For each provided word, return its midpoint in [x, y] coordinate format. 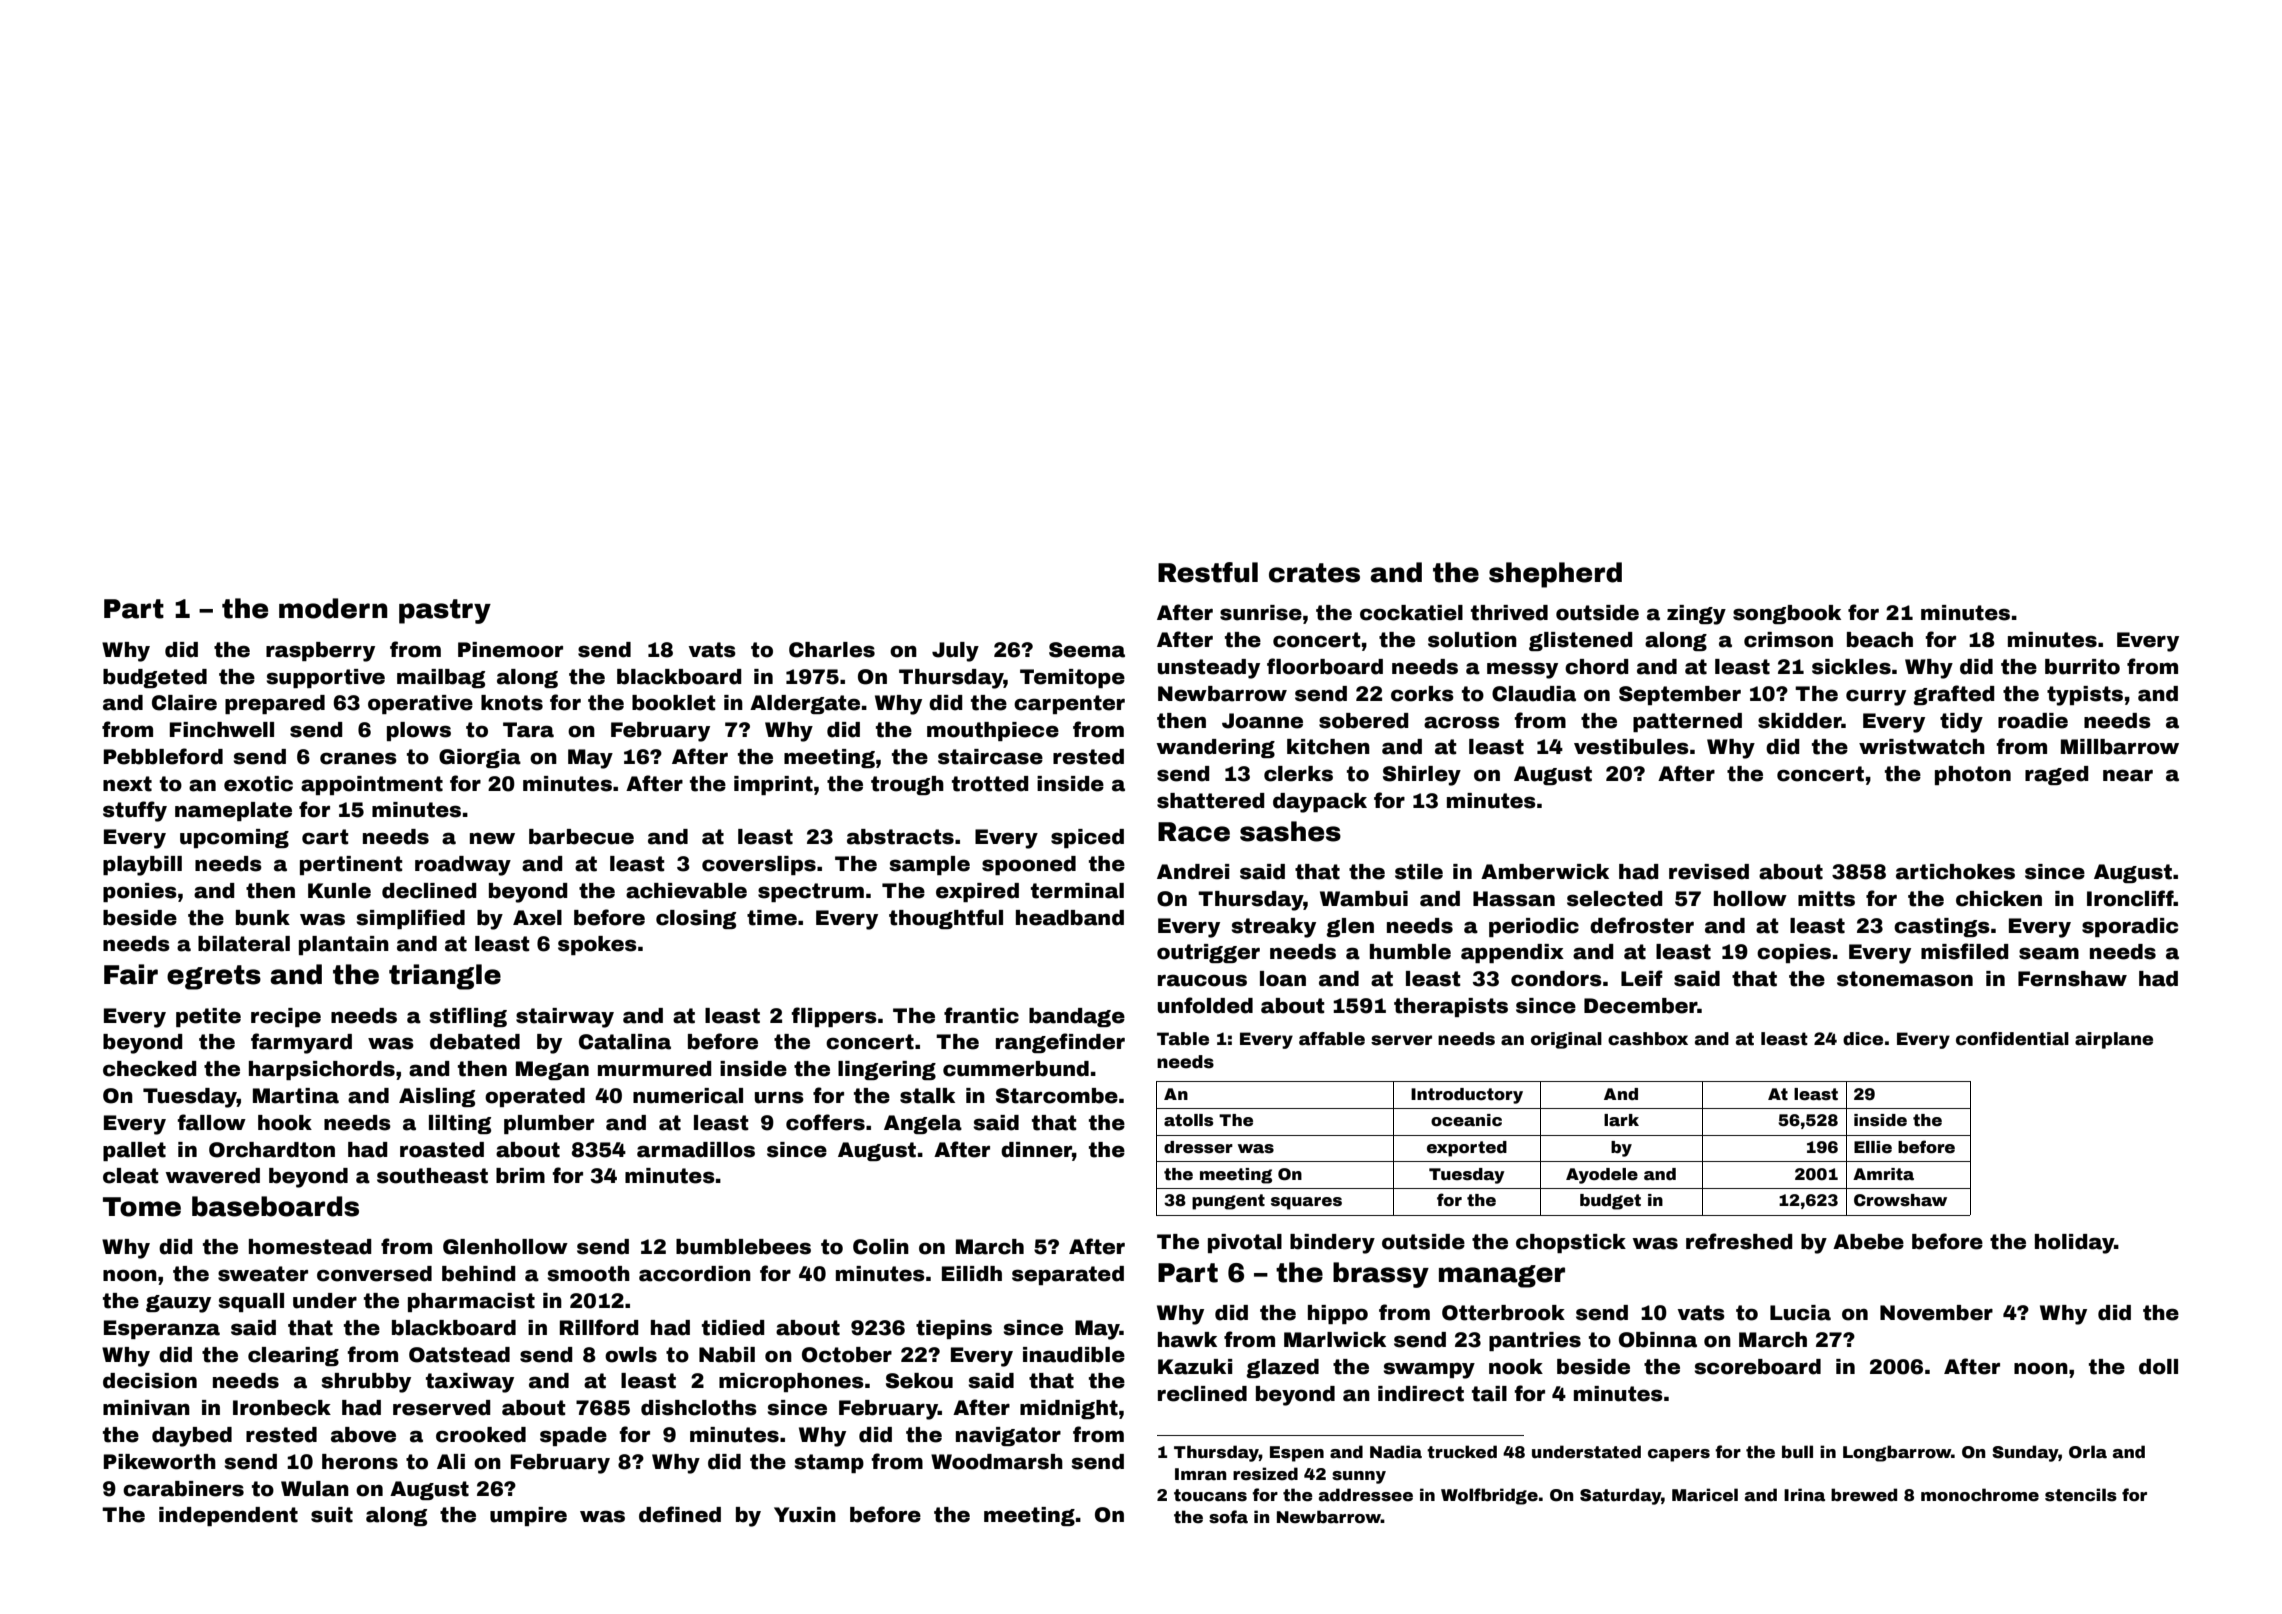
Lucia [1800, 1313]
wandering [1216, 748]
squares [1306, 1203]
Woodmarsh [997, 1462]
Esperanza [162, 1329]
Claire [184, 703]
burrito [2082, 667]
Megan [552, 1070]
